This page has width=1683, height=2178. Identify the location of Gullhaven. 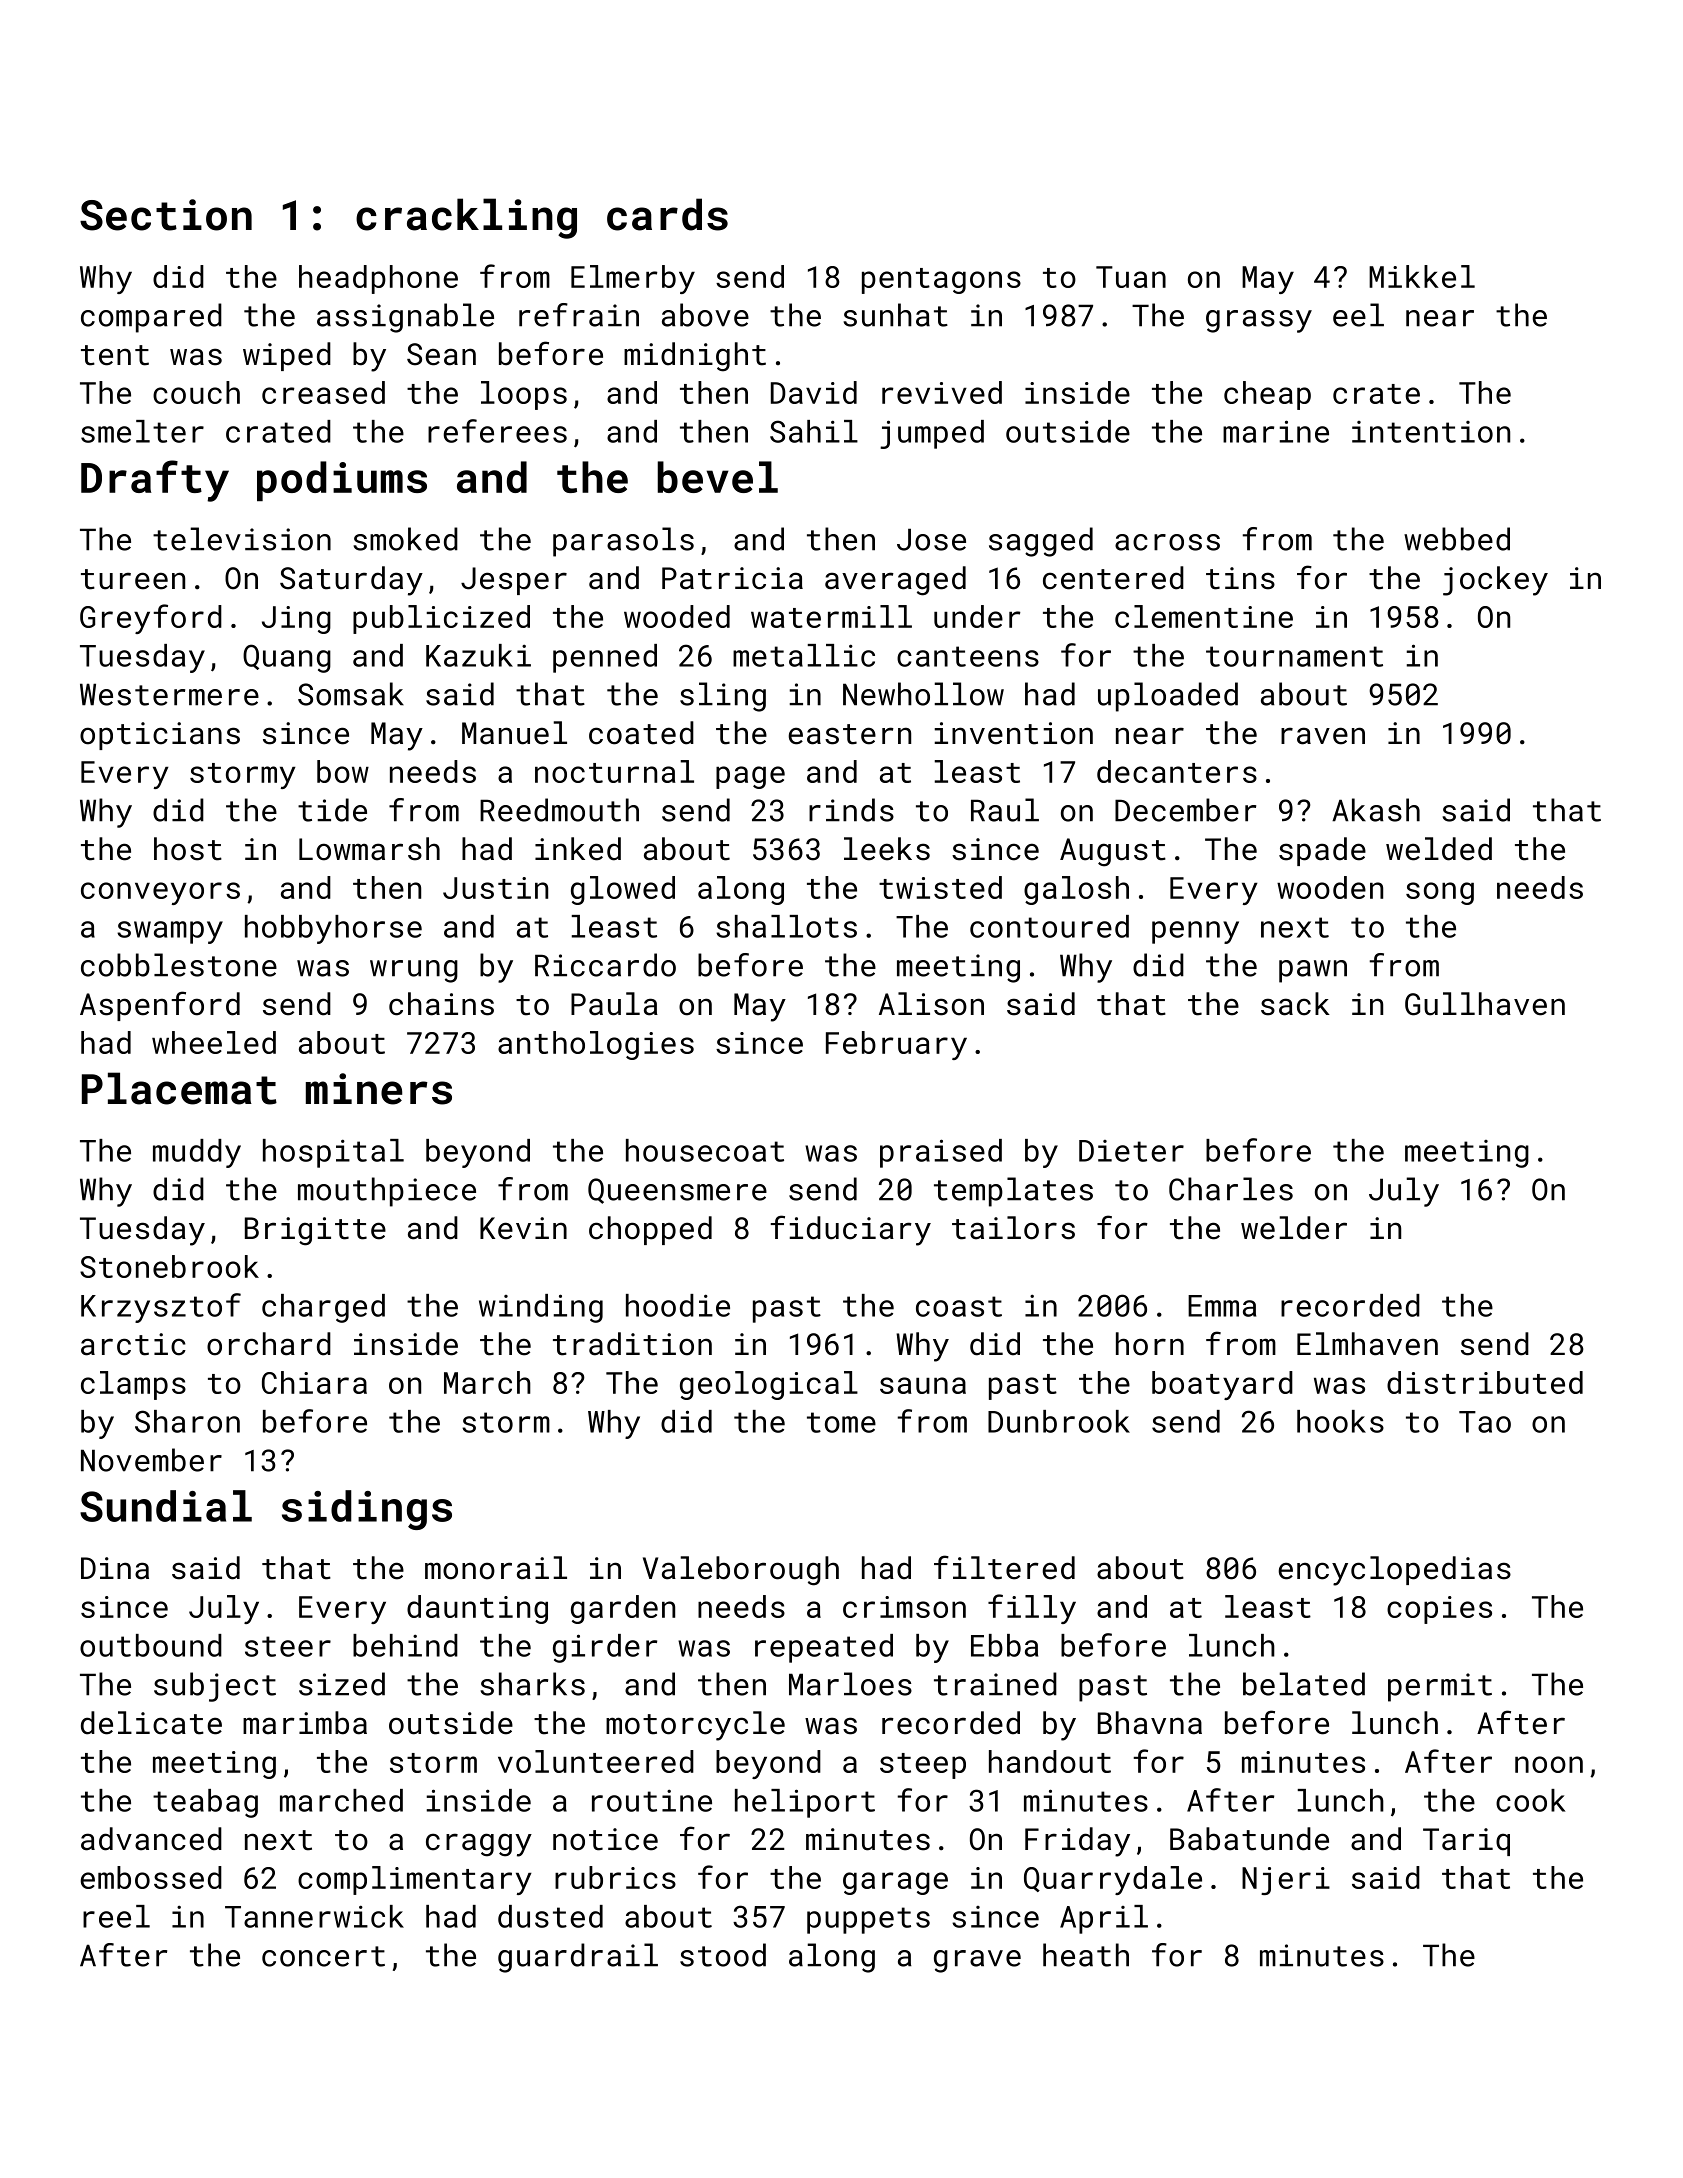
(1485, 1004).
